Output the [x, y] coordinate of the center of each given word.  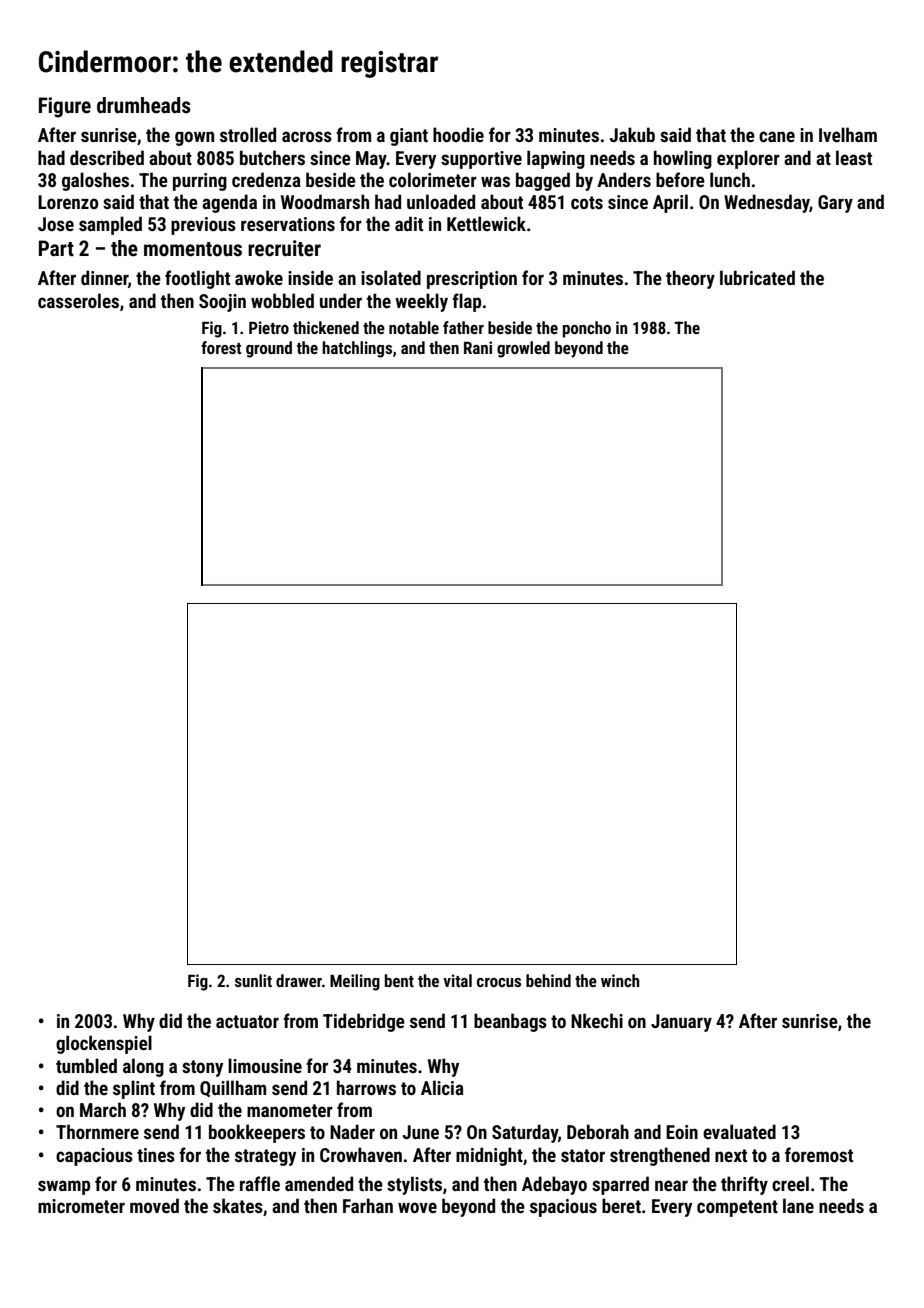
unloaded [441, 201]
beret [621, 1205]
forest [221, 347]
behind [548, 980]
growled [523, 349]
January [681, 1023]
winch [620, 980]
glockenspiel [104, 1044]
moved [154, 1205]
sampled [110, 225]
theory [690, 279]
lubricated [757, 277]
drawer [299, 980]
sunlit [253, 980]
